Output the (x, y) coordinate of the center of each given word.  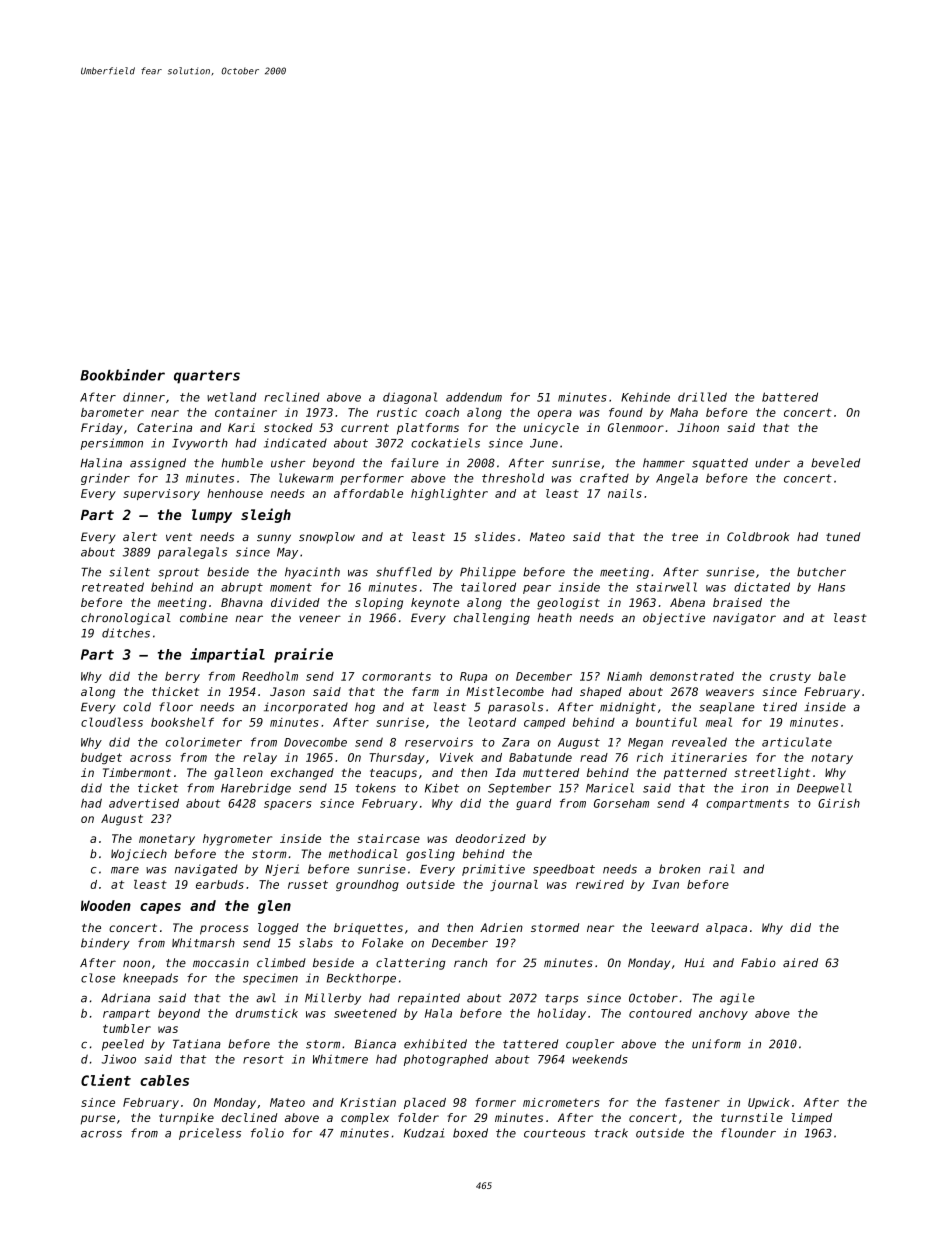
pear (537, 589)
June (544, 443)
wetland (231, 397)
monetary (167, 840)
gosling (430, 855)
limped (812, 1119)
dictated (762, 587)
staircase (388, 838)
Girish (839, 803)
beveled (835, 463)
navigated (206, 870)
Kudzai (424, 1133)
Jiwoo (118, 1059)
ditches (126, 633)
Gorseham (621, 803)
